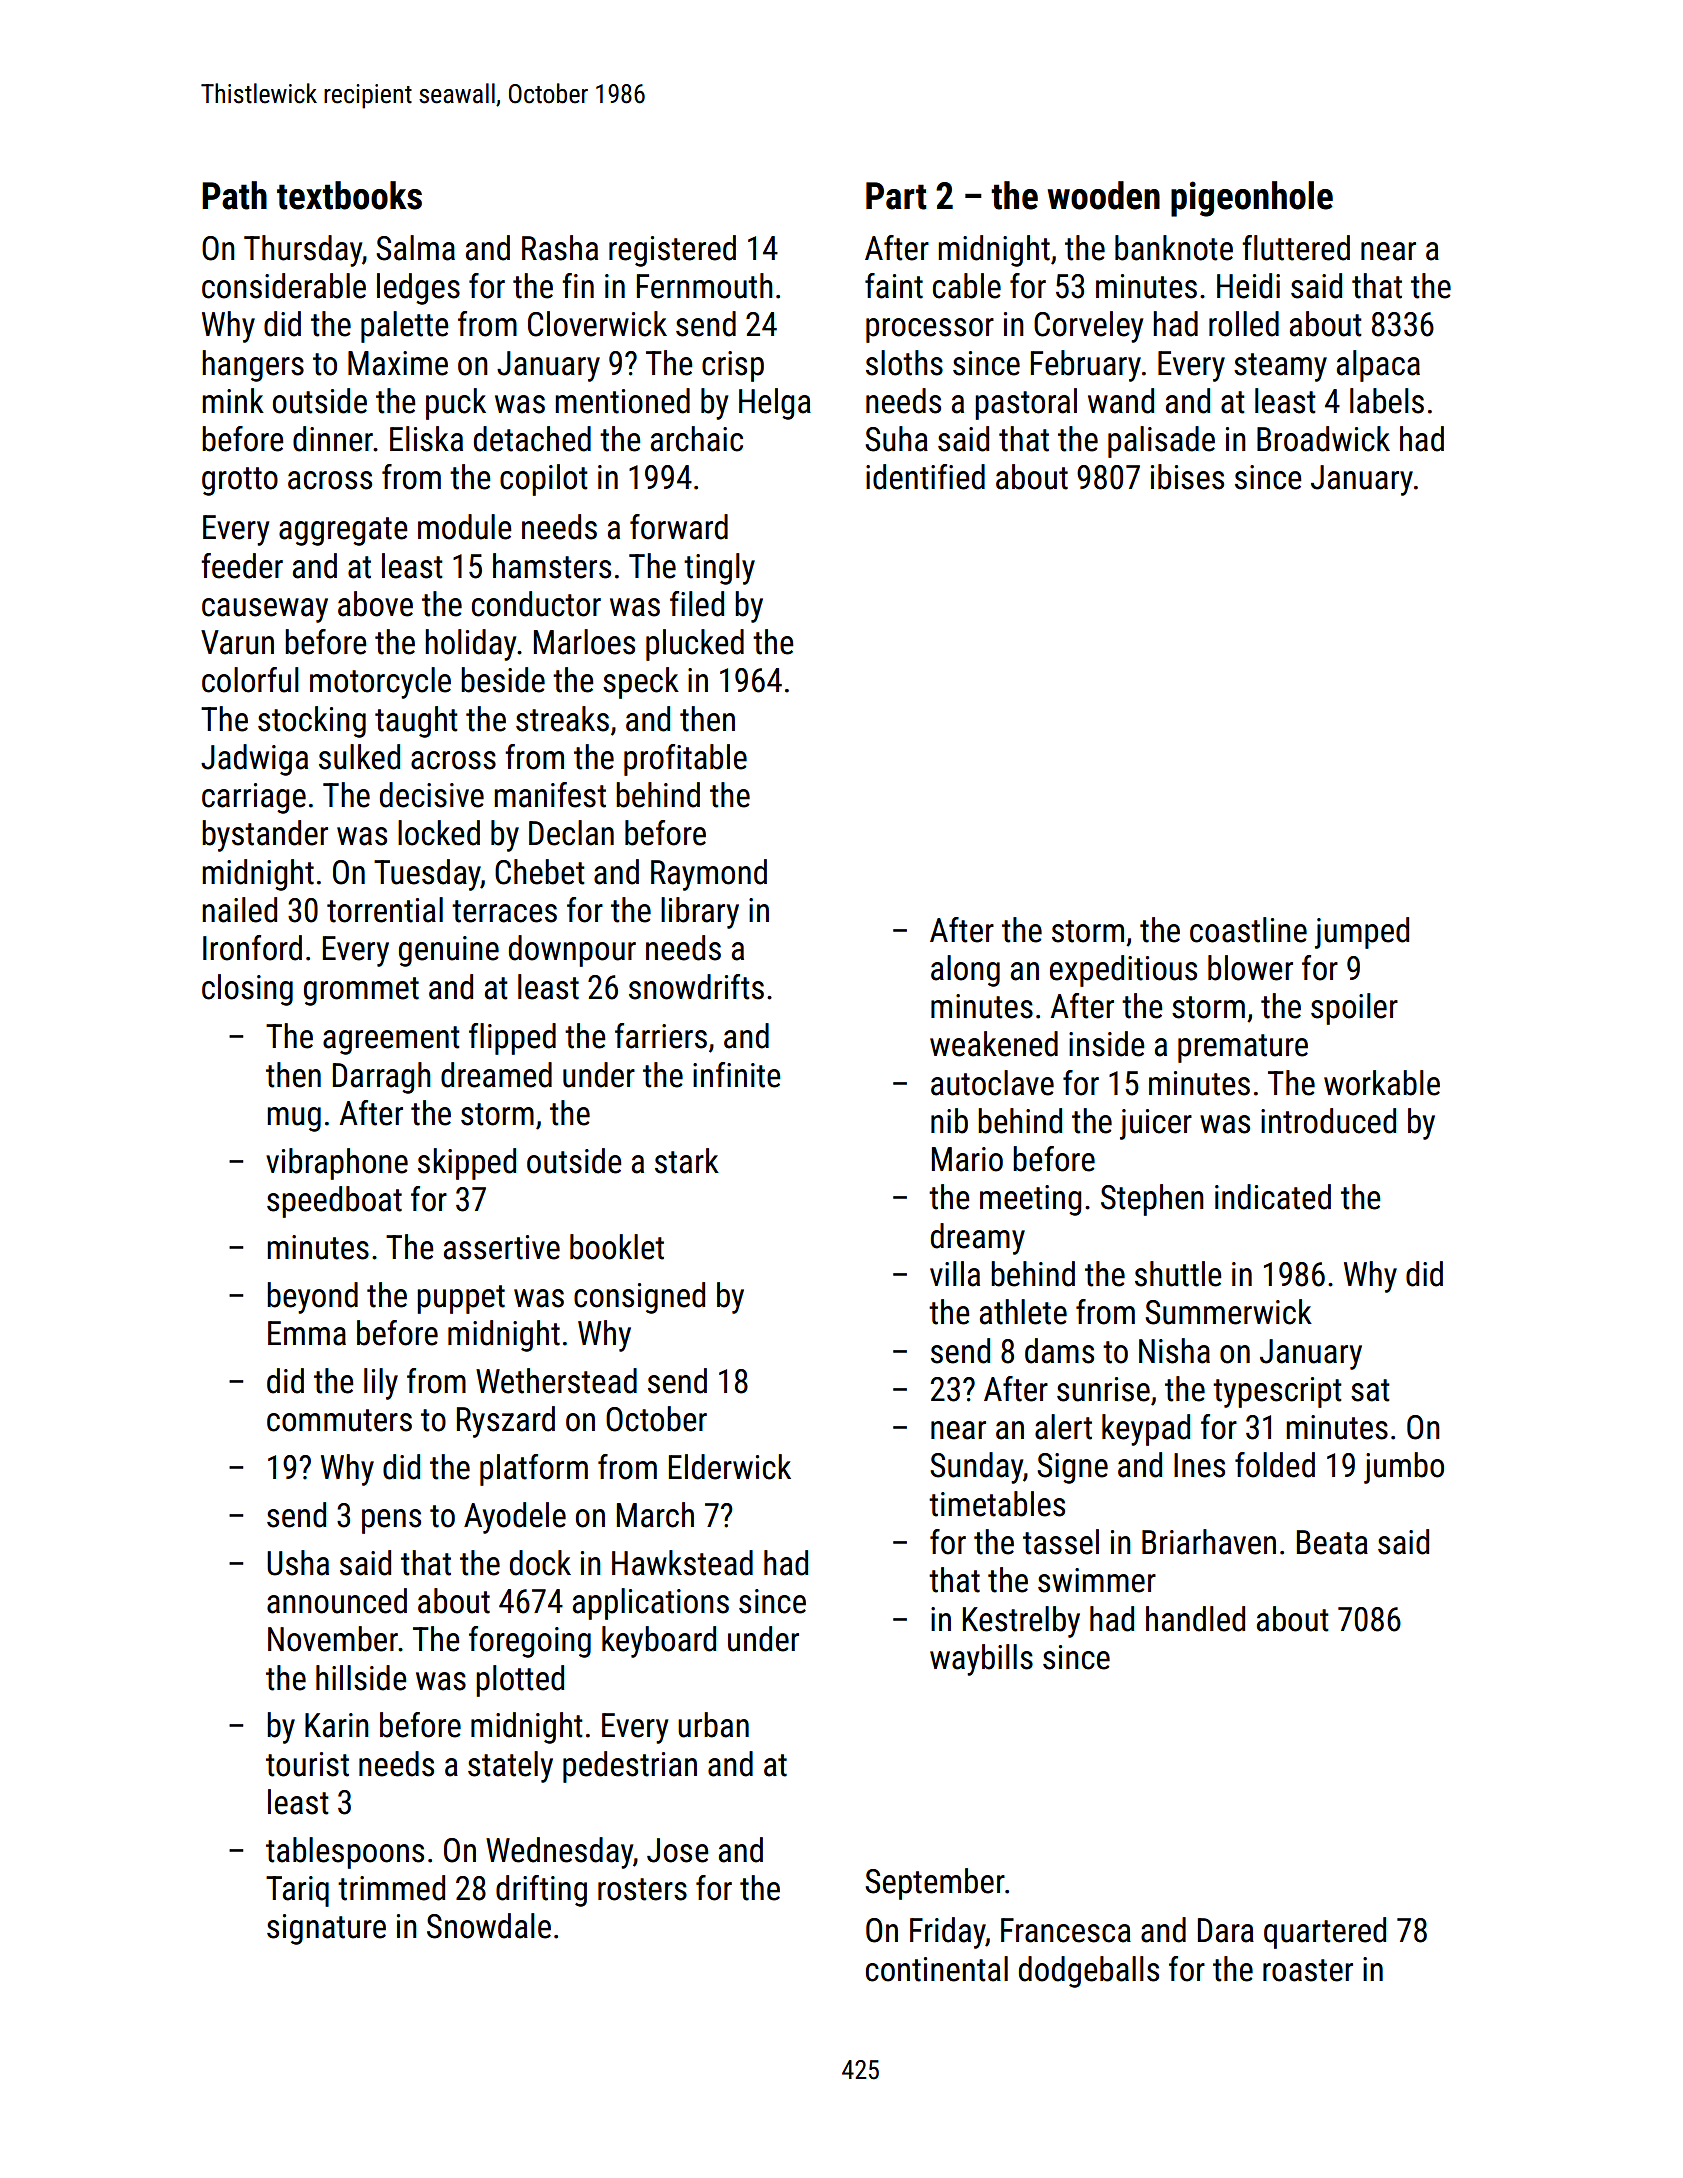 This document has height=2178, width=1683. What do you see at coordinates (349, 195) in the document?
I see `textbooks` at bounding box center [349, 195].
